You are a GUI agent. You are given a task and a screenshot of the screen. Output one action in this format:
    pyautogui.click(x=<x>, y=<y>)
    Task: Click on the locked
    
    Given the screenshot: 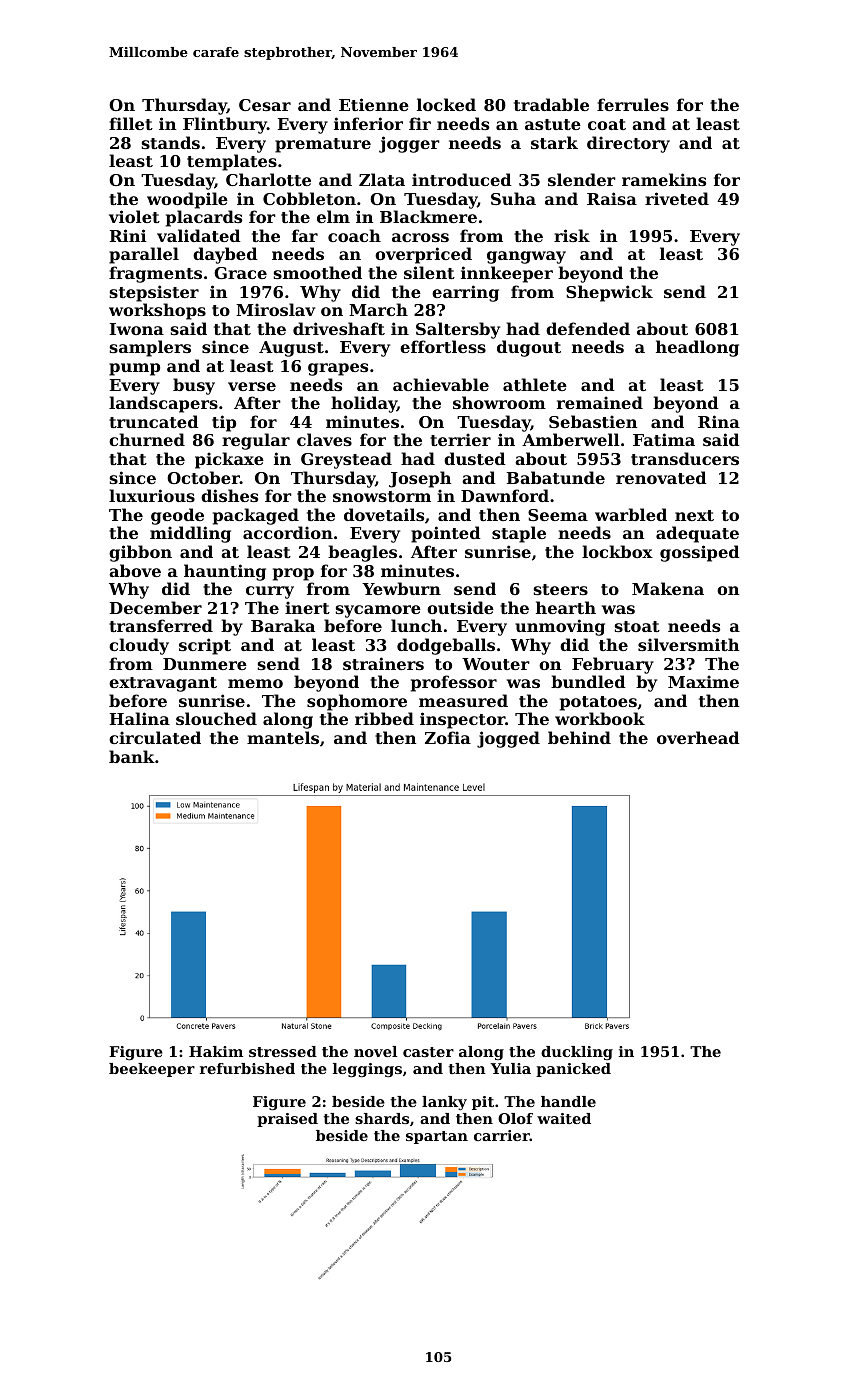 What is the action you would take?
    pyautogui.click(x=446, y=104)
